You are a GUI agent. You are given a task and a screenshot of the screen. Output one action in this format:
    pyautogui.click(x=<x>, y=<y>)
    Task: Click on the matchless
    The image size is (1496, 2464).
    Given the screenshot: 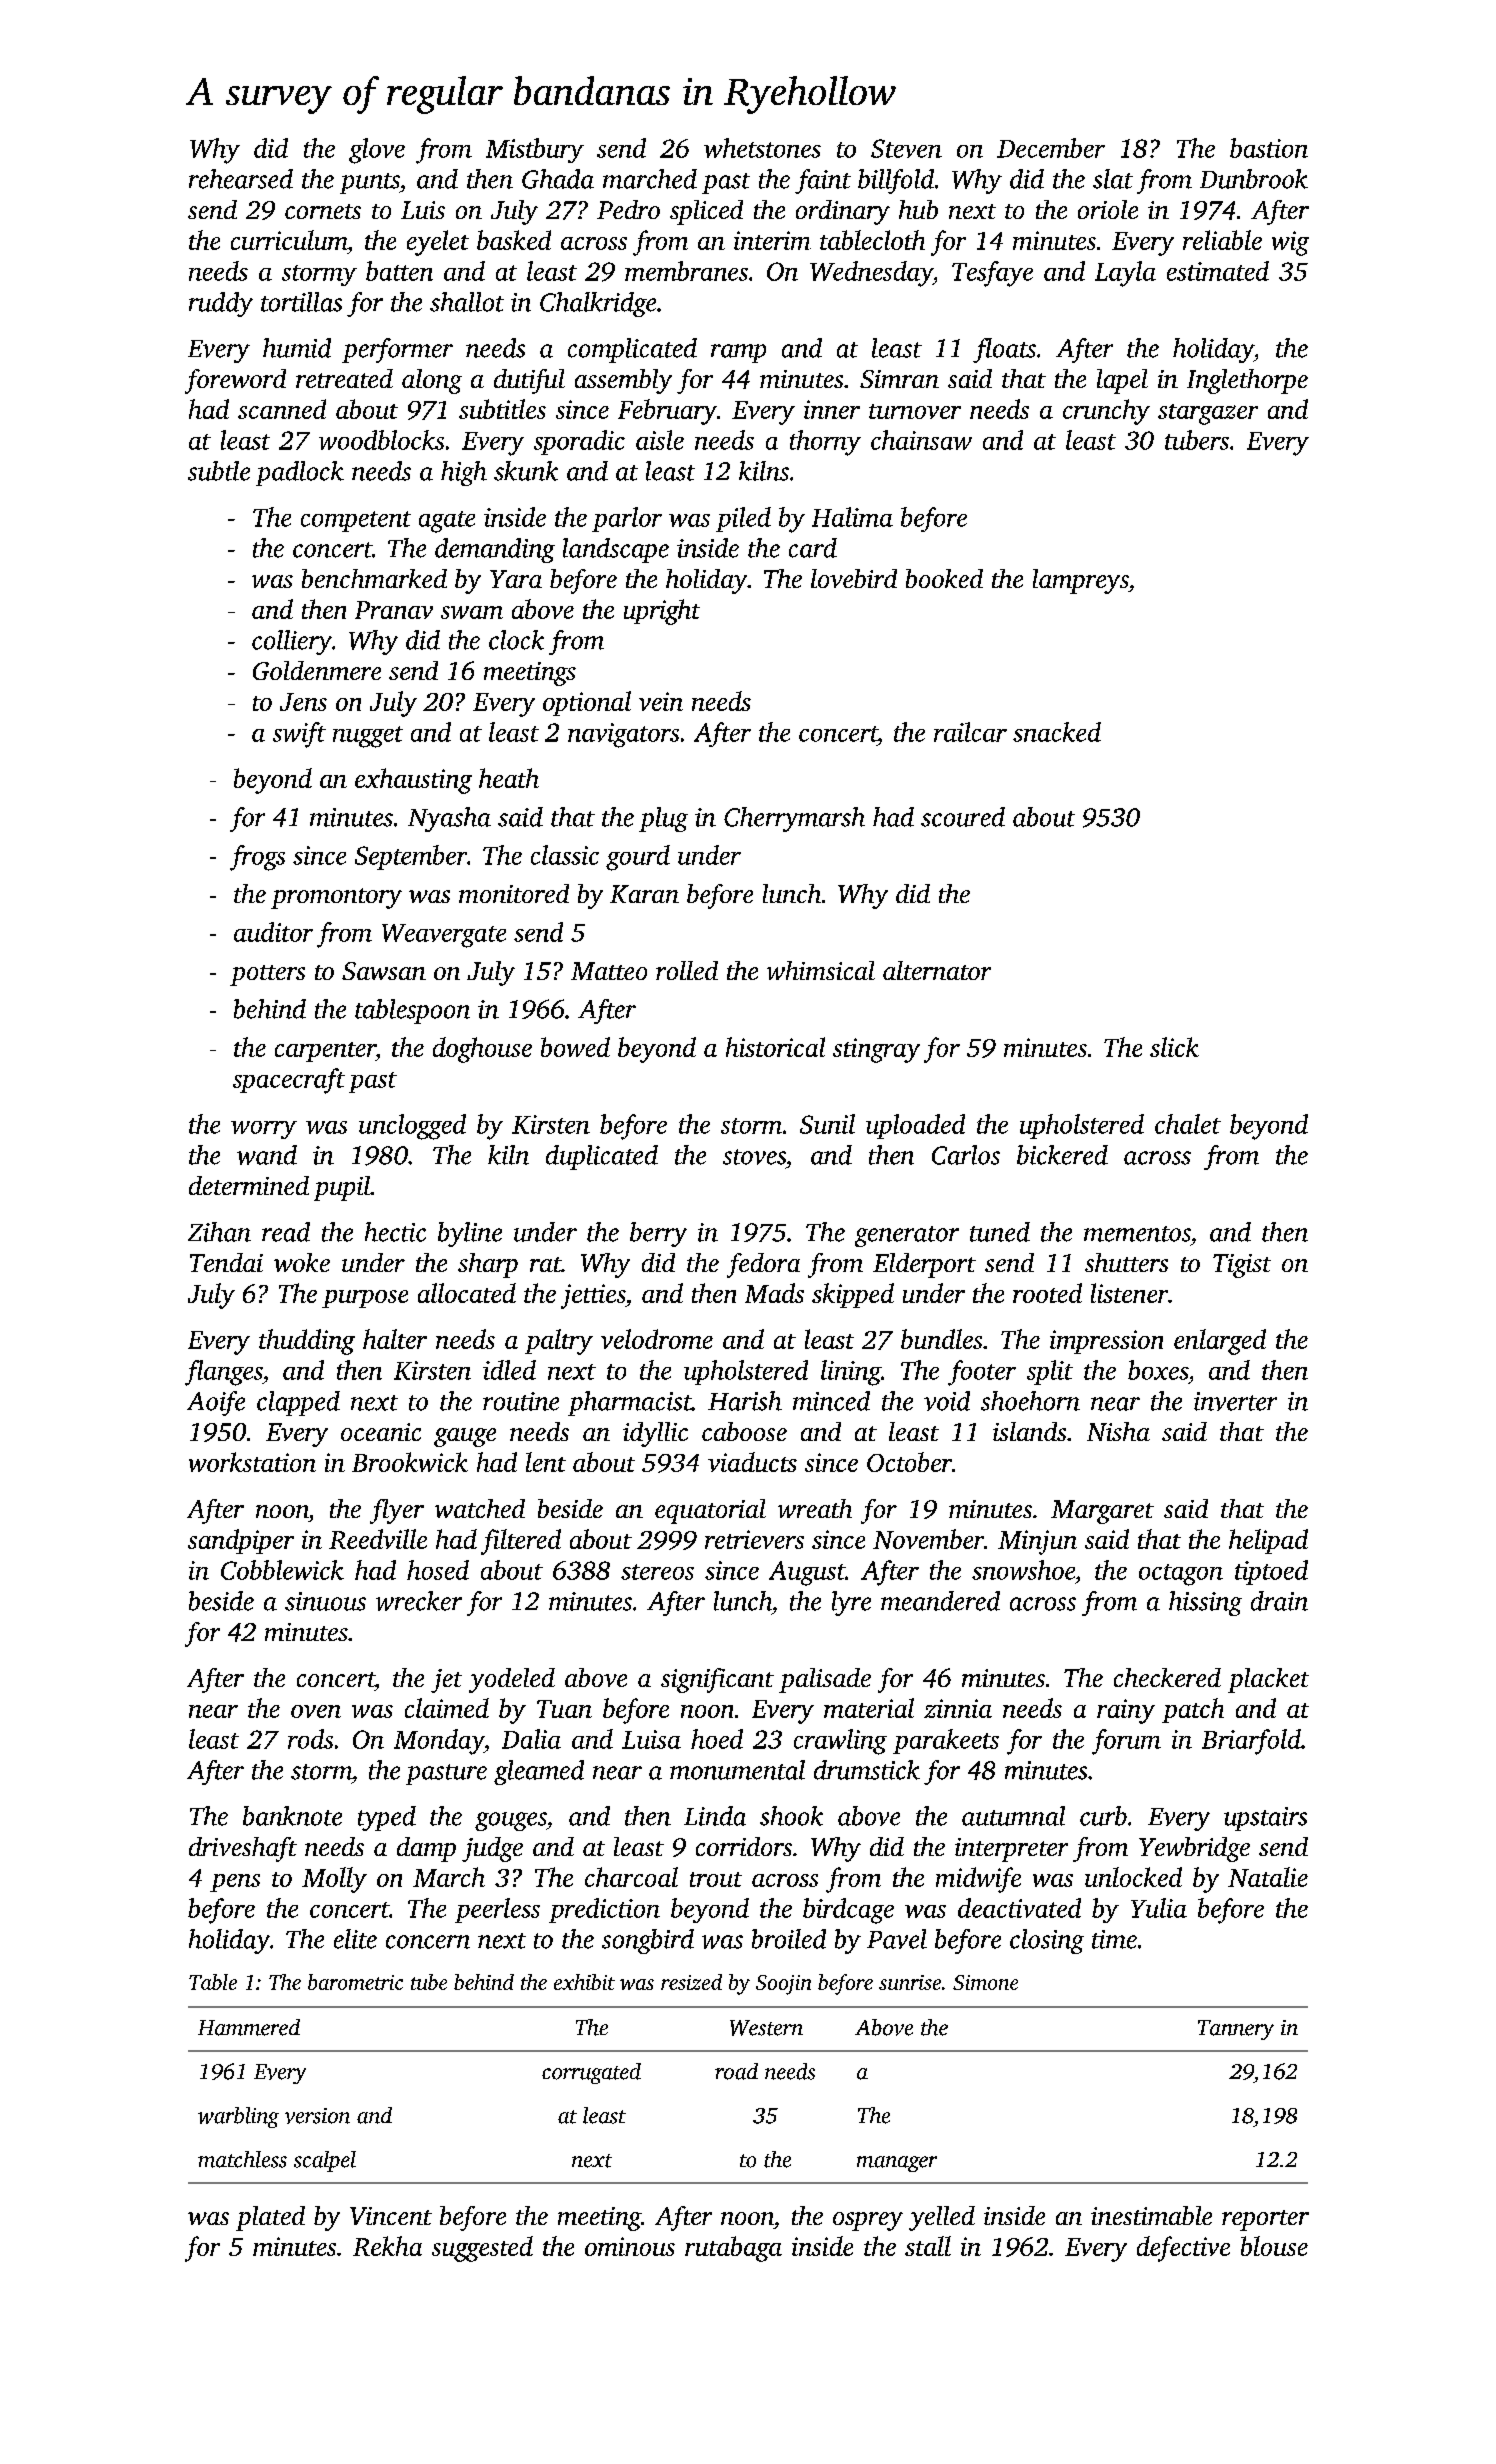 What is the action you would take?
    pyautogui.click(x=242, y=2159)
